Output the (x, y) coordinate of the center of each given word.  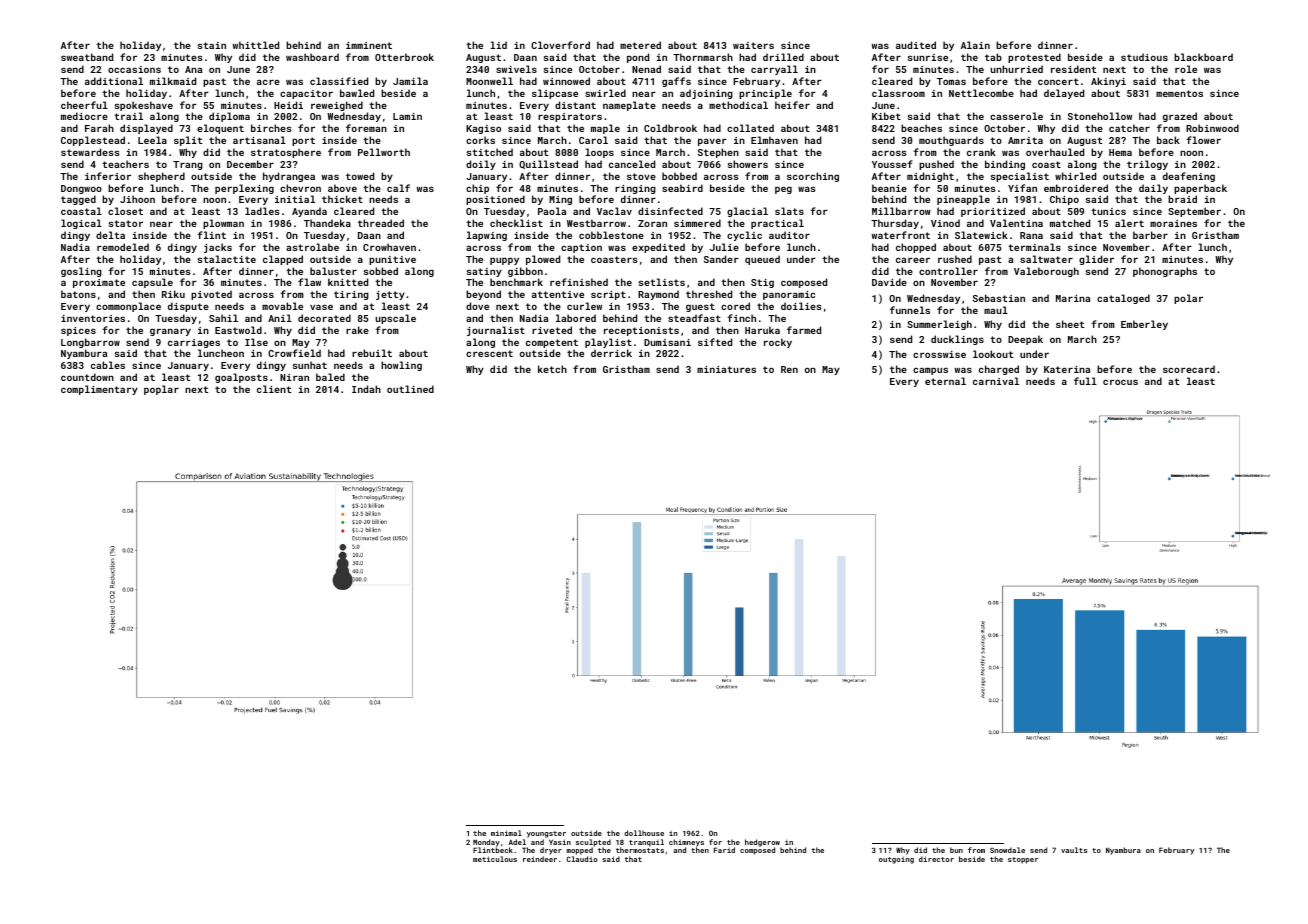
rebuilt (372, 353)
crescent (489, 353)
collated (750, 128)
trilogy (1147, 165)
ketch (552, 369)
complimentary (99, 390)
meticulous (495, 859)
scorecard (1189, 369)
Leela (152, 140)
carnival (996, 381)
